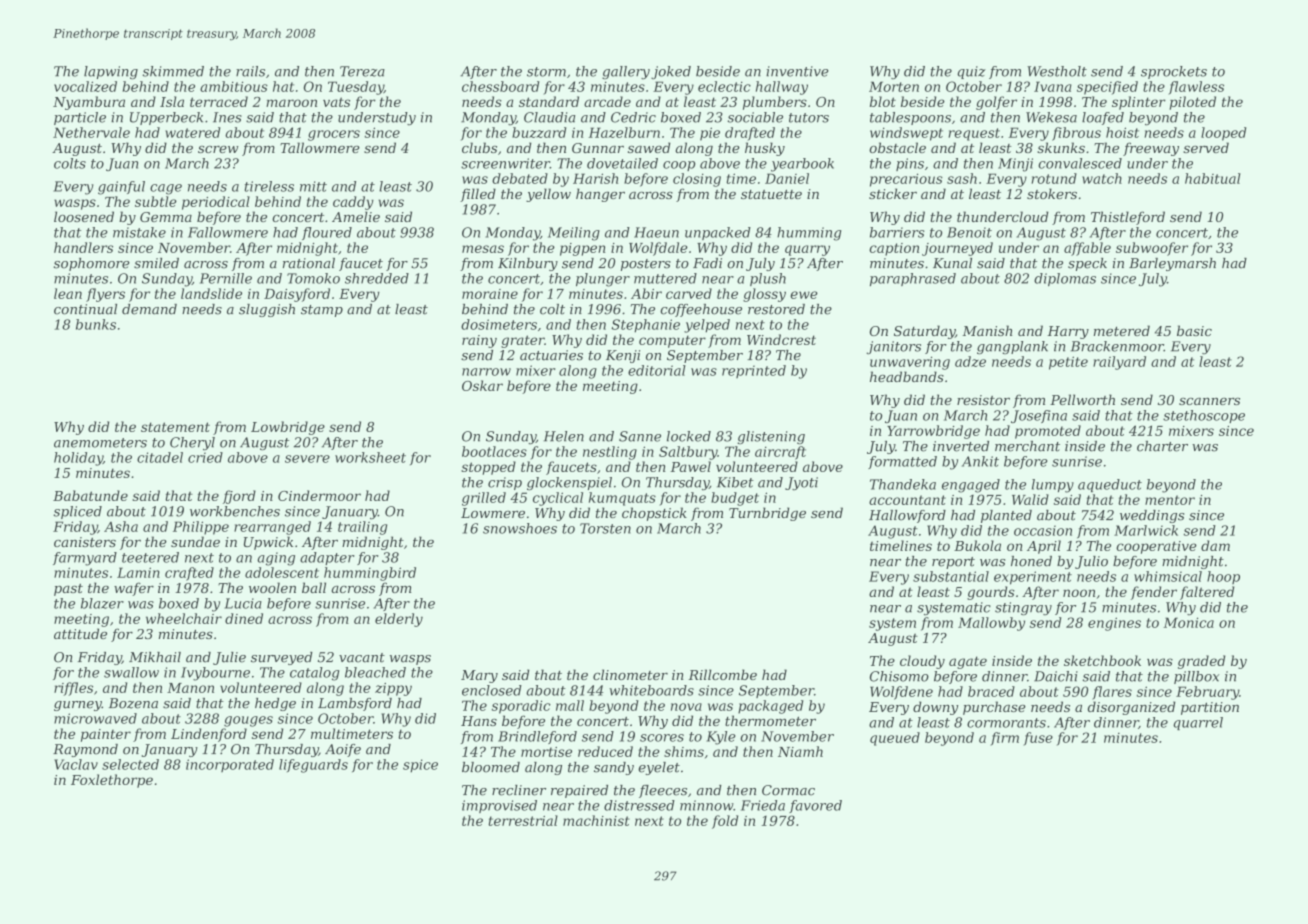 Image resolution: width=1308 pixels, height=924 pixels. Describe the element at coordinates (1209, 401) in the document. I see `scanners` at that location.
